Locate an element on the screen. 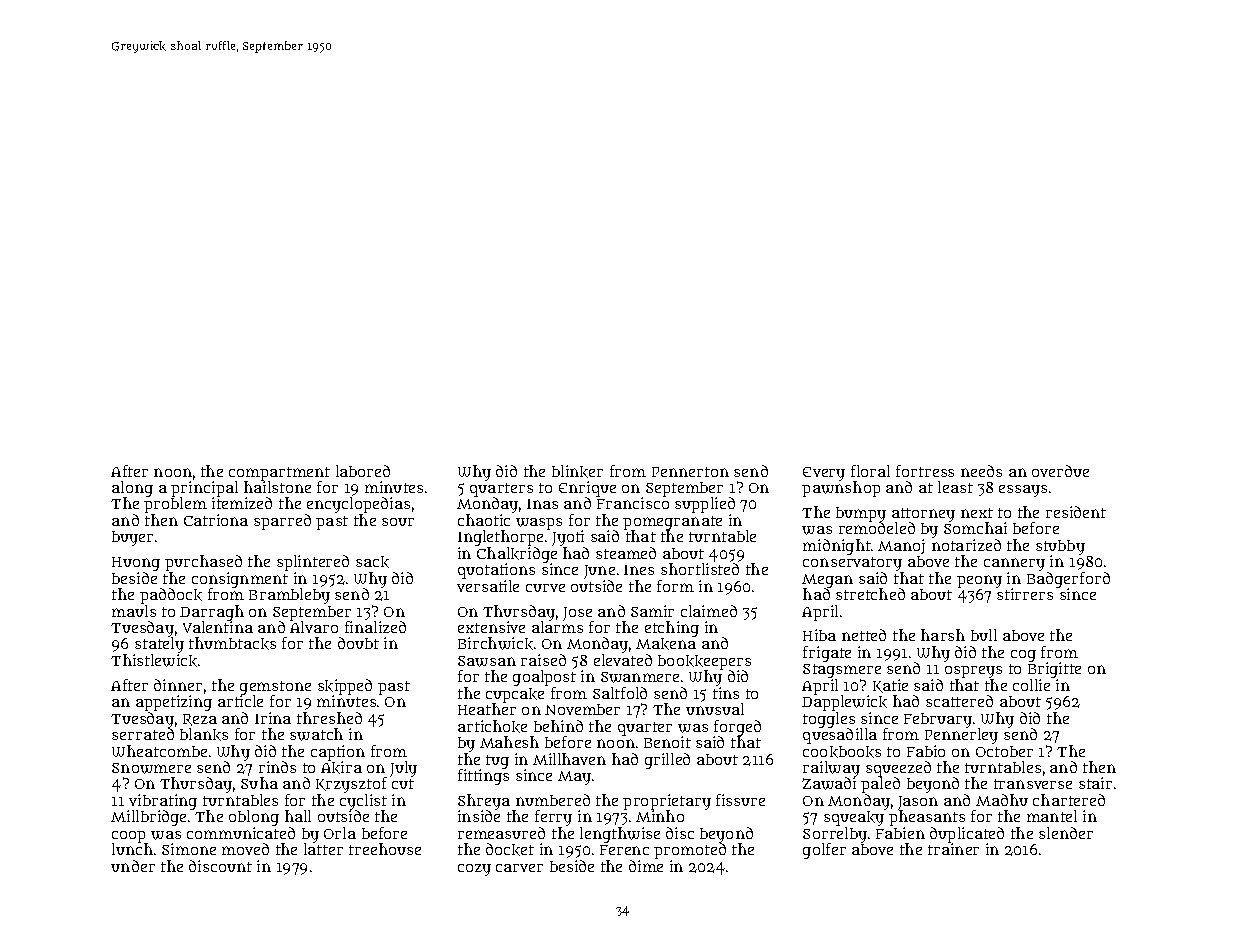 This screenshot has height=952, width=1233. Pennerton is located at coordinates (690, 472).
